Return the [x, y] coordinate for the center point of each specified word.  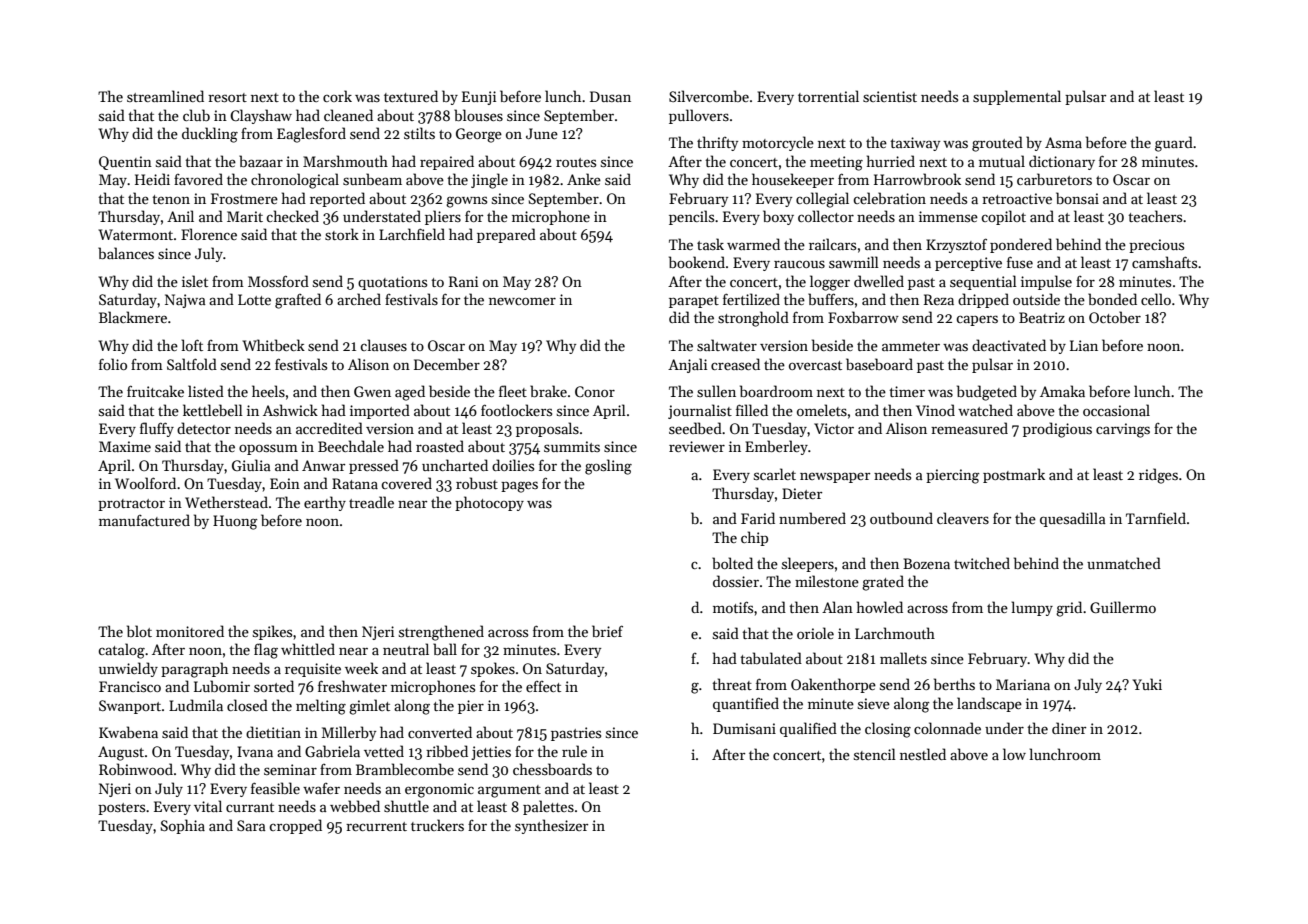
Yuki [1147, 684]
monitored [190, 631]
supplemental [1017, 97]
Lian [1084, 345]
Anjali [687, 365]
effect [543, 686]
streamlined [165, 96]
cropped [295, 826]
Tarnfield [1156, 518]
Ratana [355, 483]
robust [477, 483]
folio [113, 364]
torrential [828, 96]
